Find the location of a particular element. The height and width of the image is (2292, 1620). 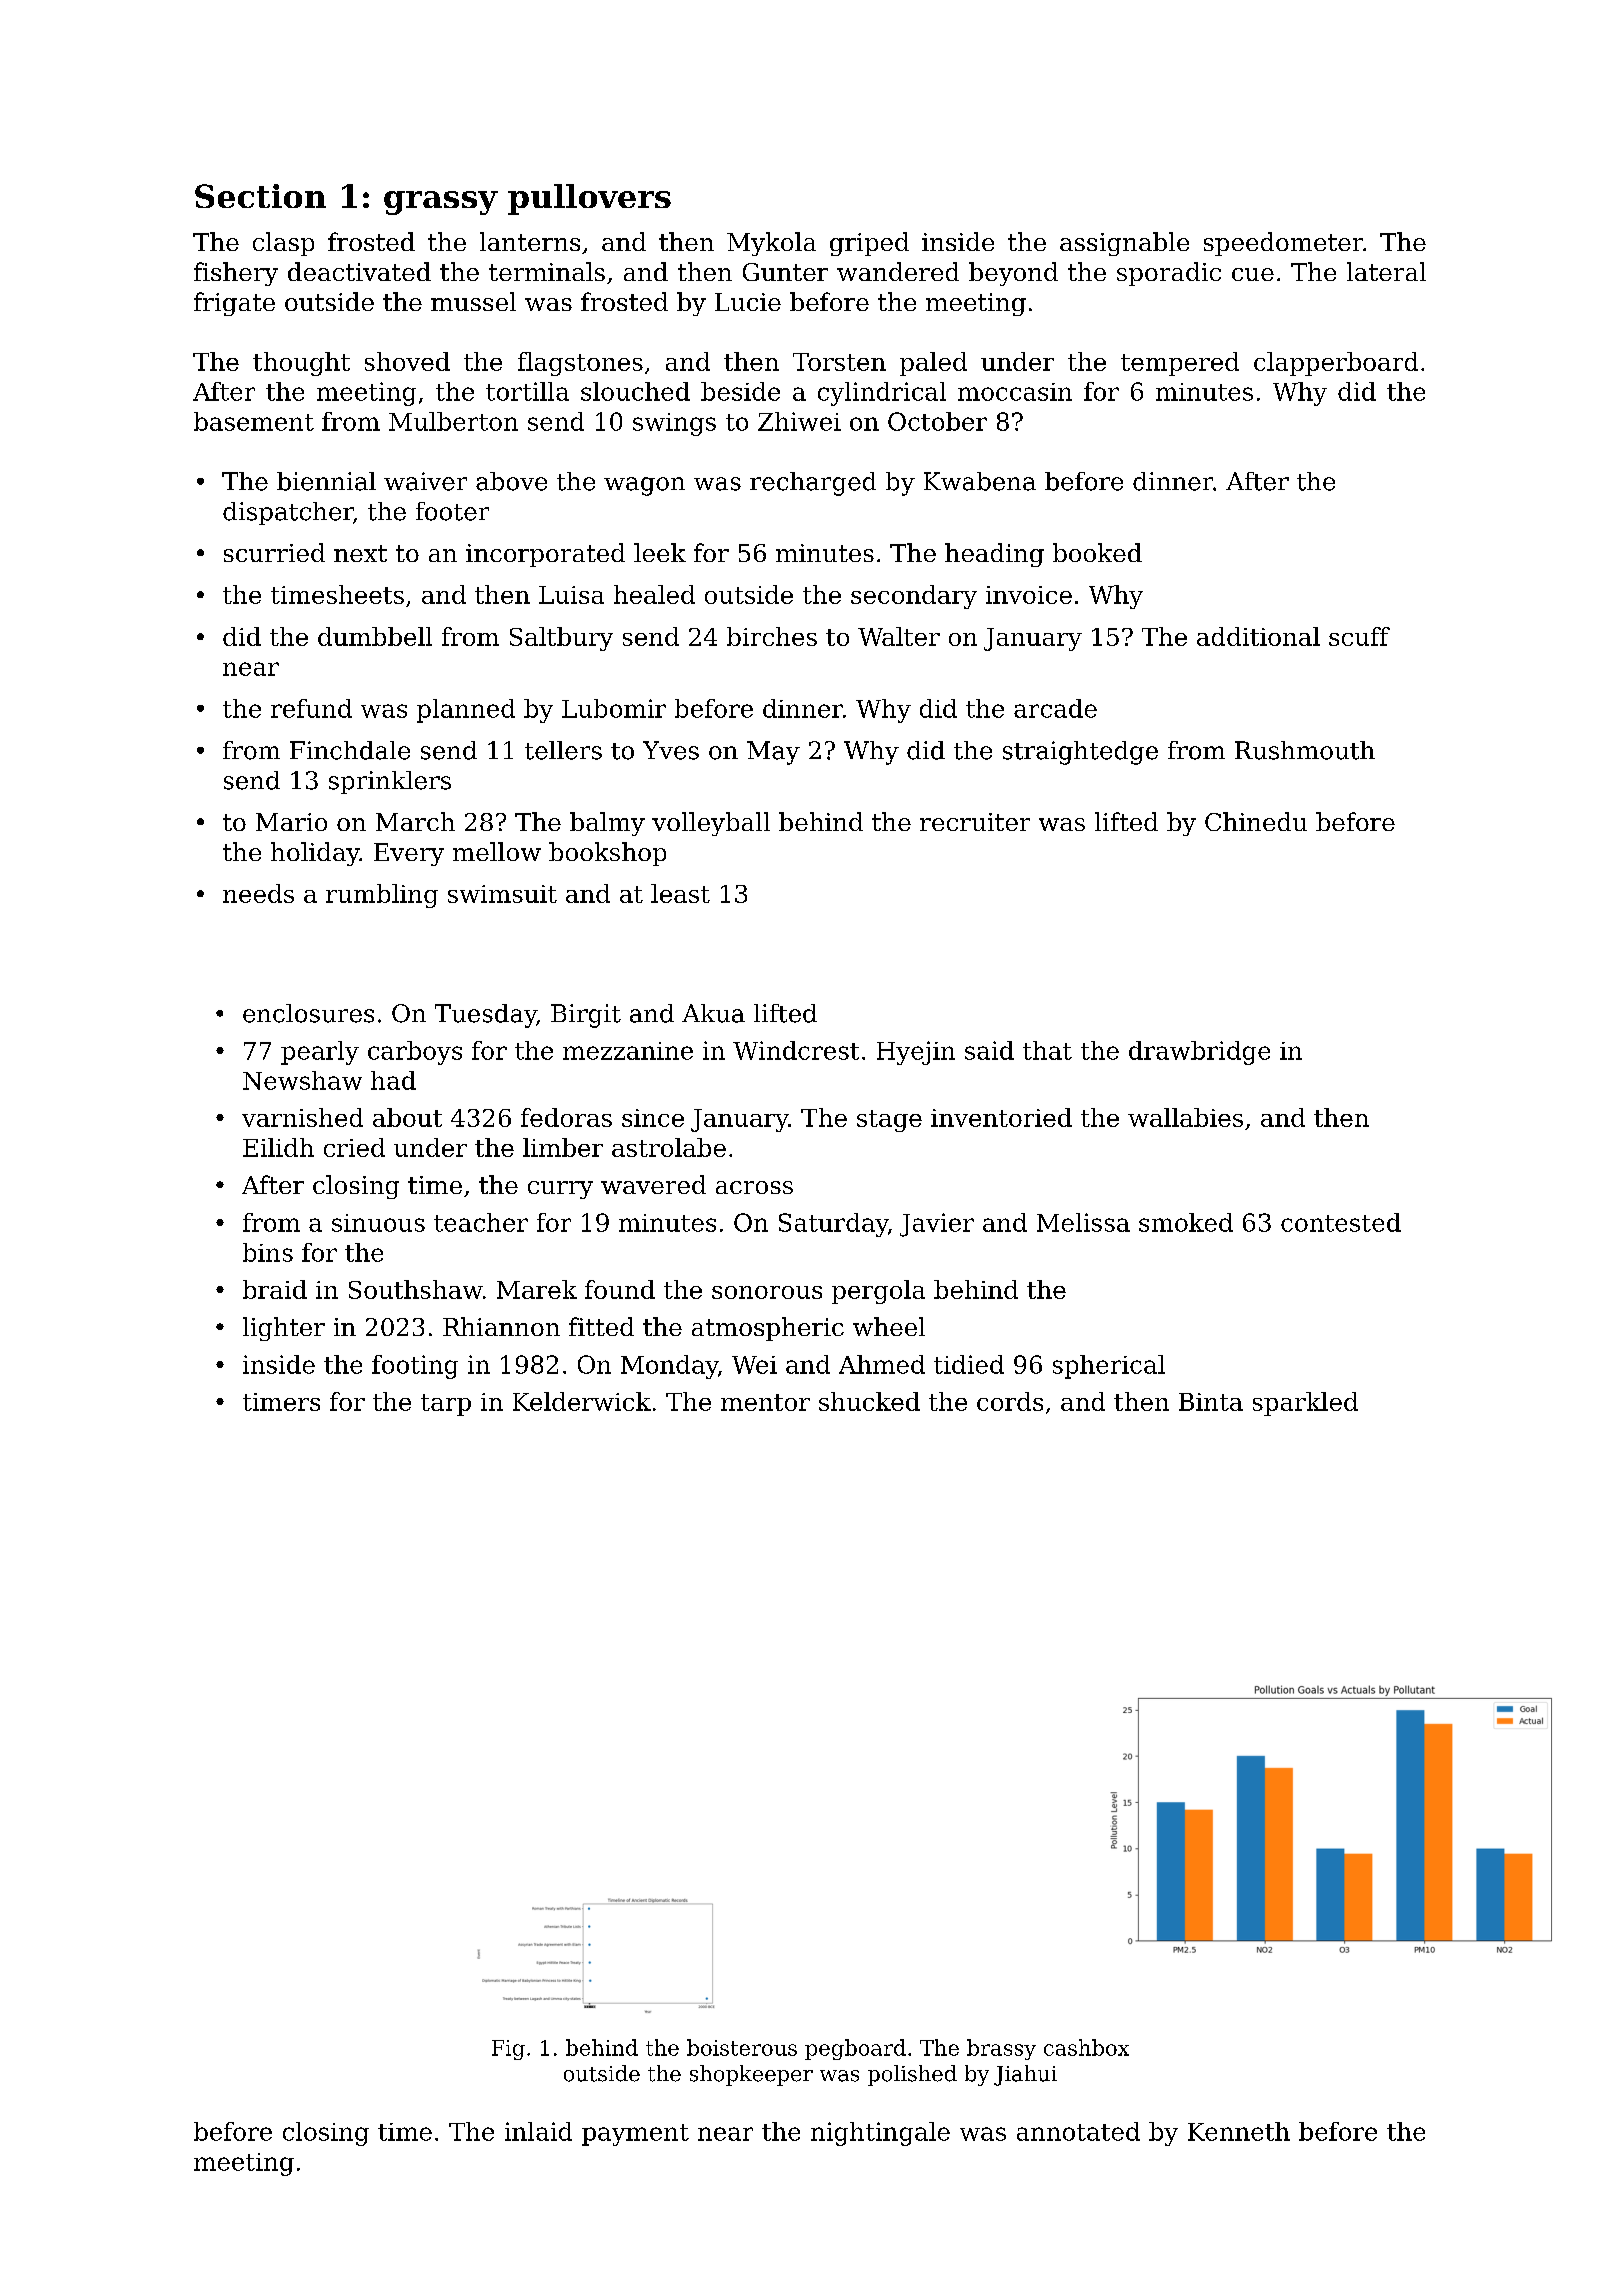

clapperboard is located at coordinates (1336, 364).
